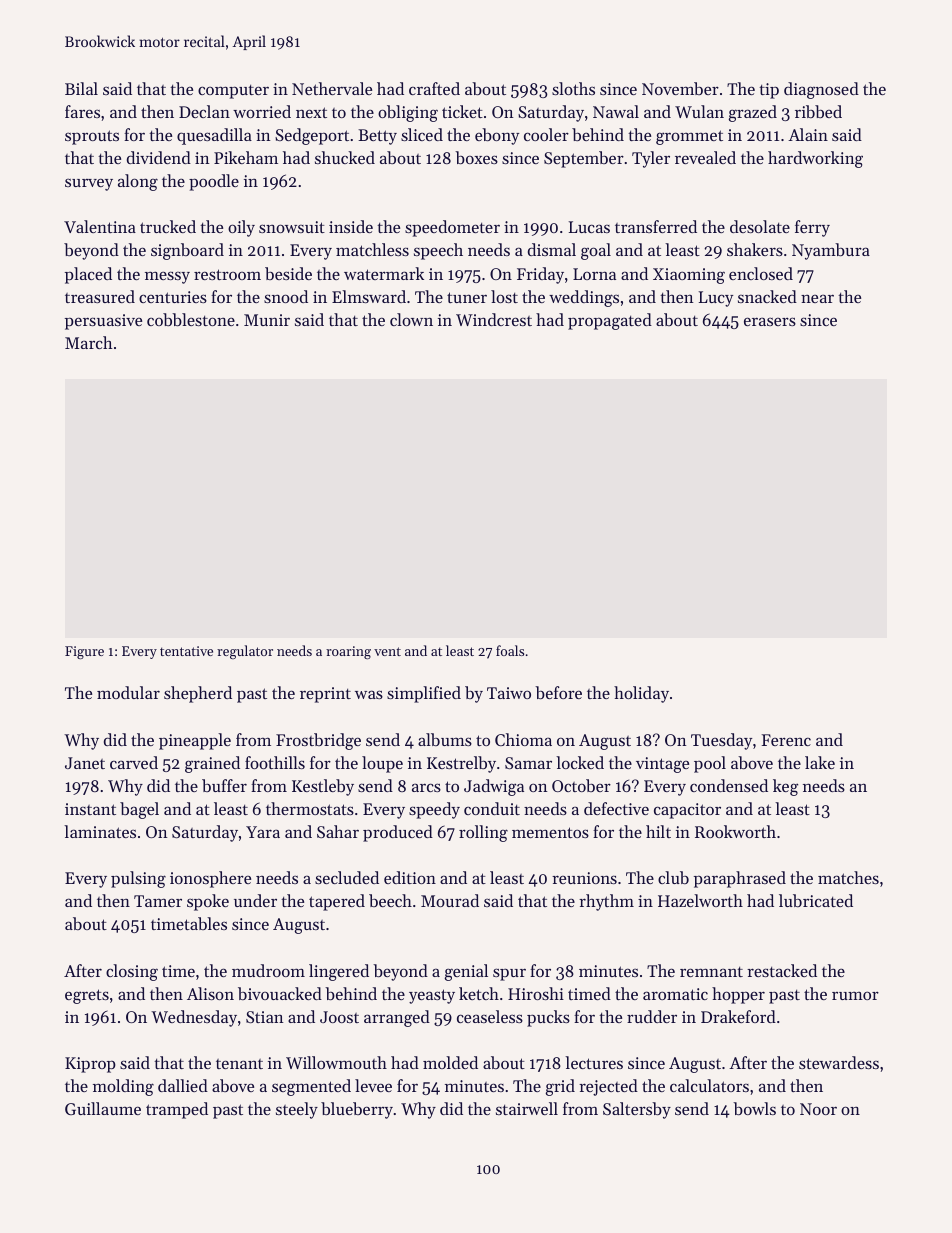 The width and height of the screenshot is (952, 1233). What do you see at coordinates (198, 694) in the screenshot?
I see `shepherd` at bounding box center [198, 694].
